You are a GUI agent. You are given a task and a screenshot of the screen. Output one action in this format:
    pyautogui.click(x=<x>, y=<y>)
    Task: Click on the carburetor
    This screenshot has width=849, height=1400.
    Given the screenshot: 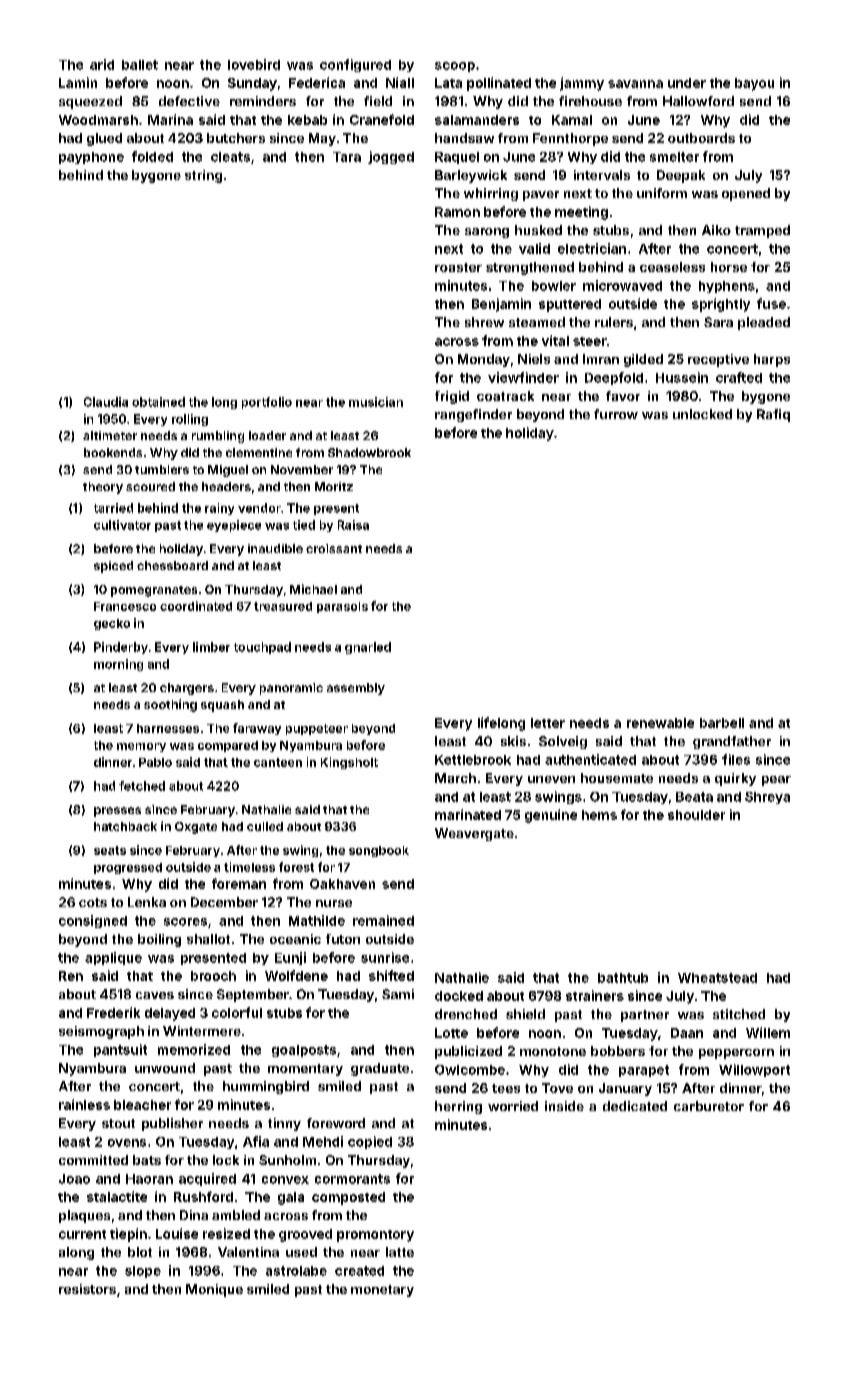 What is the action you would take?
    pyautogui.click(x=709, y=1106)
